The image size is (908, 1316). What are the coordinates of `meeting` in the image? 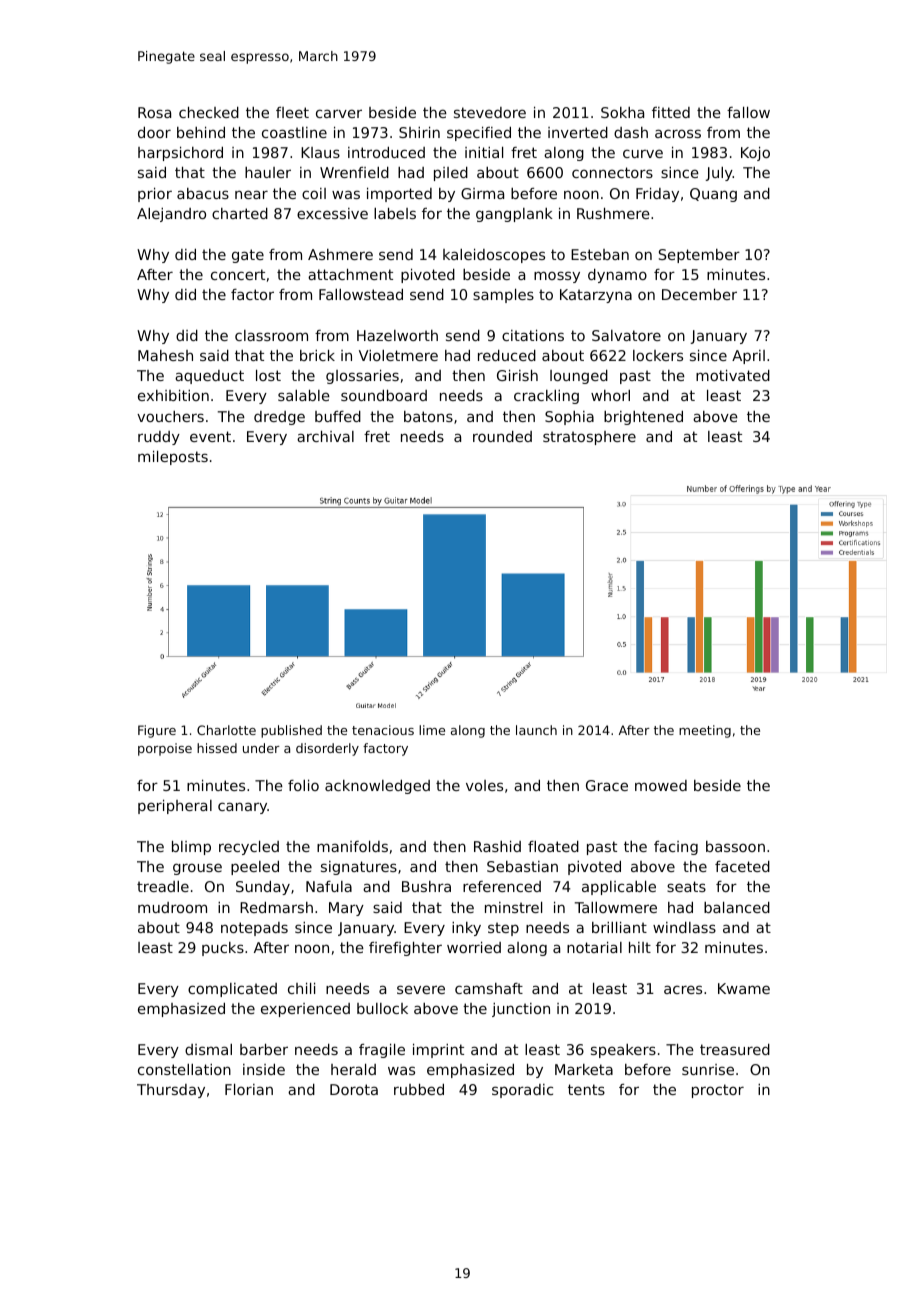 It's located at (705, 731).
